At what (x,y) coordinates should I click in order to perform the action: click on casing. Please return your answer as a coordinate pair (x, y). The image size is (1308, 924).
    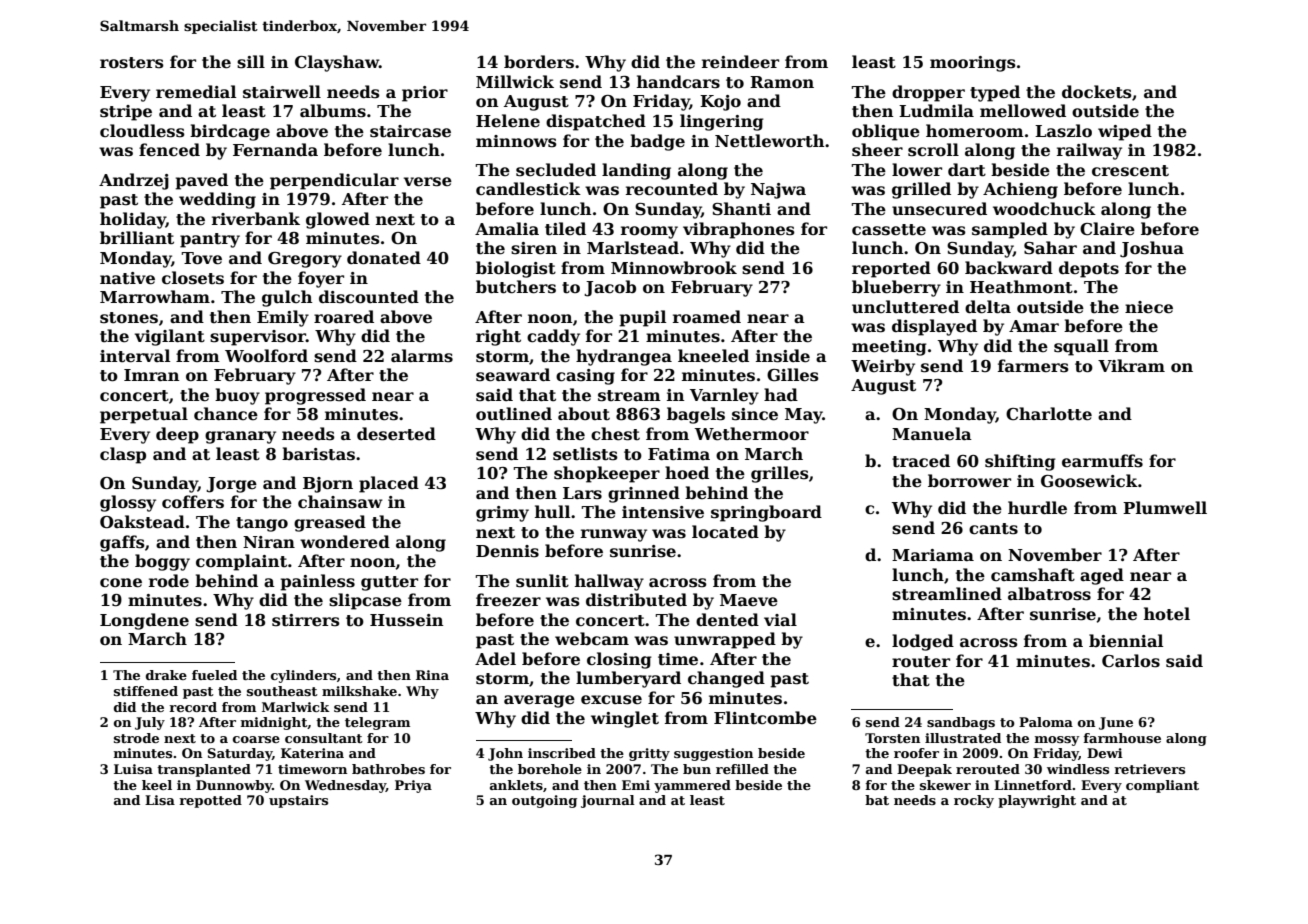
    Looking at the image, I should click on (585, 377).
